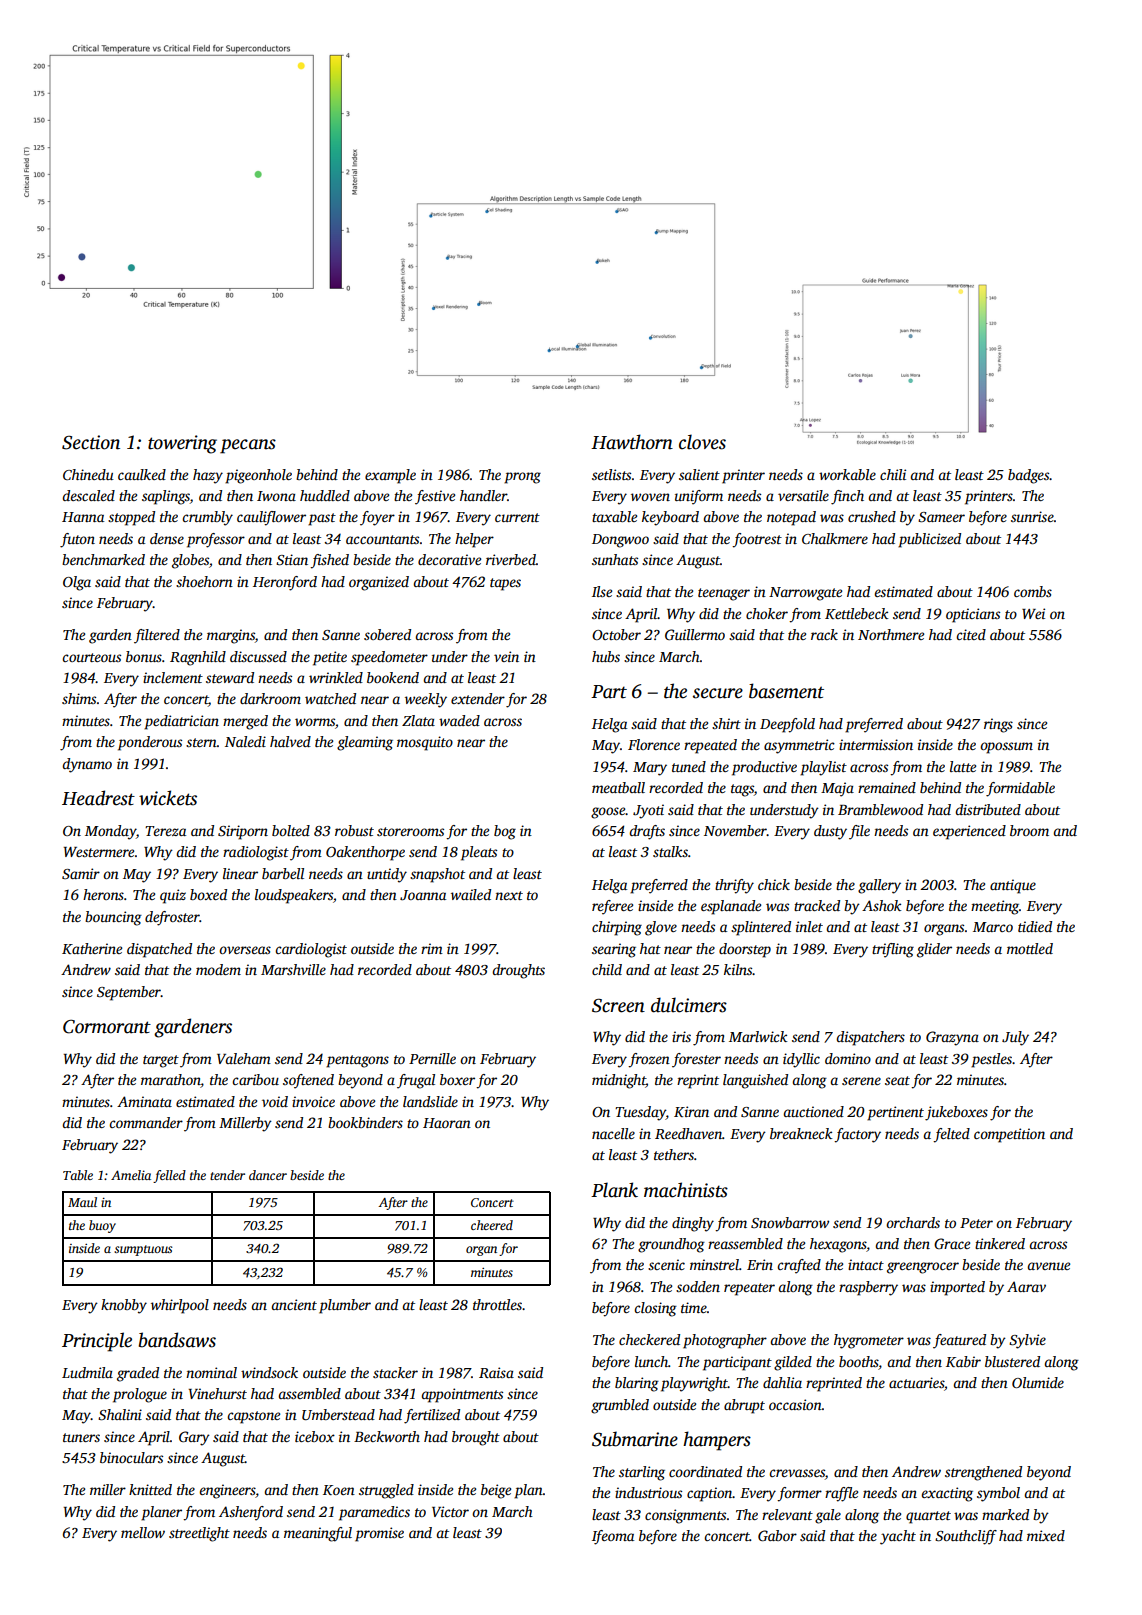  What do you see at coordinates (612, 907) in the page?
I see `referee` at bounding box center [612, 907].
